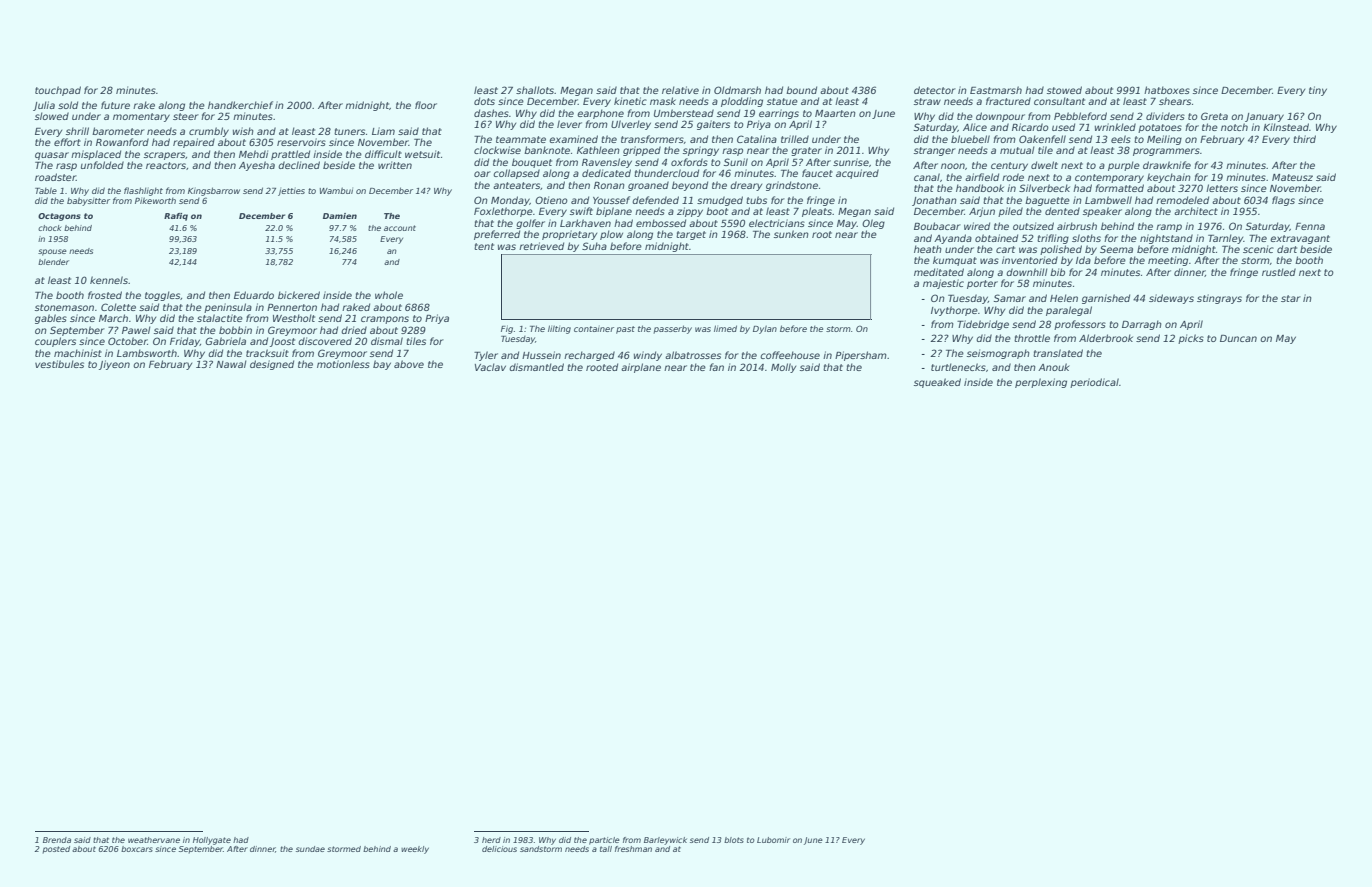  I want to click on wish, so click(243, 131).
